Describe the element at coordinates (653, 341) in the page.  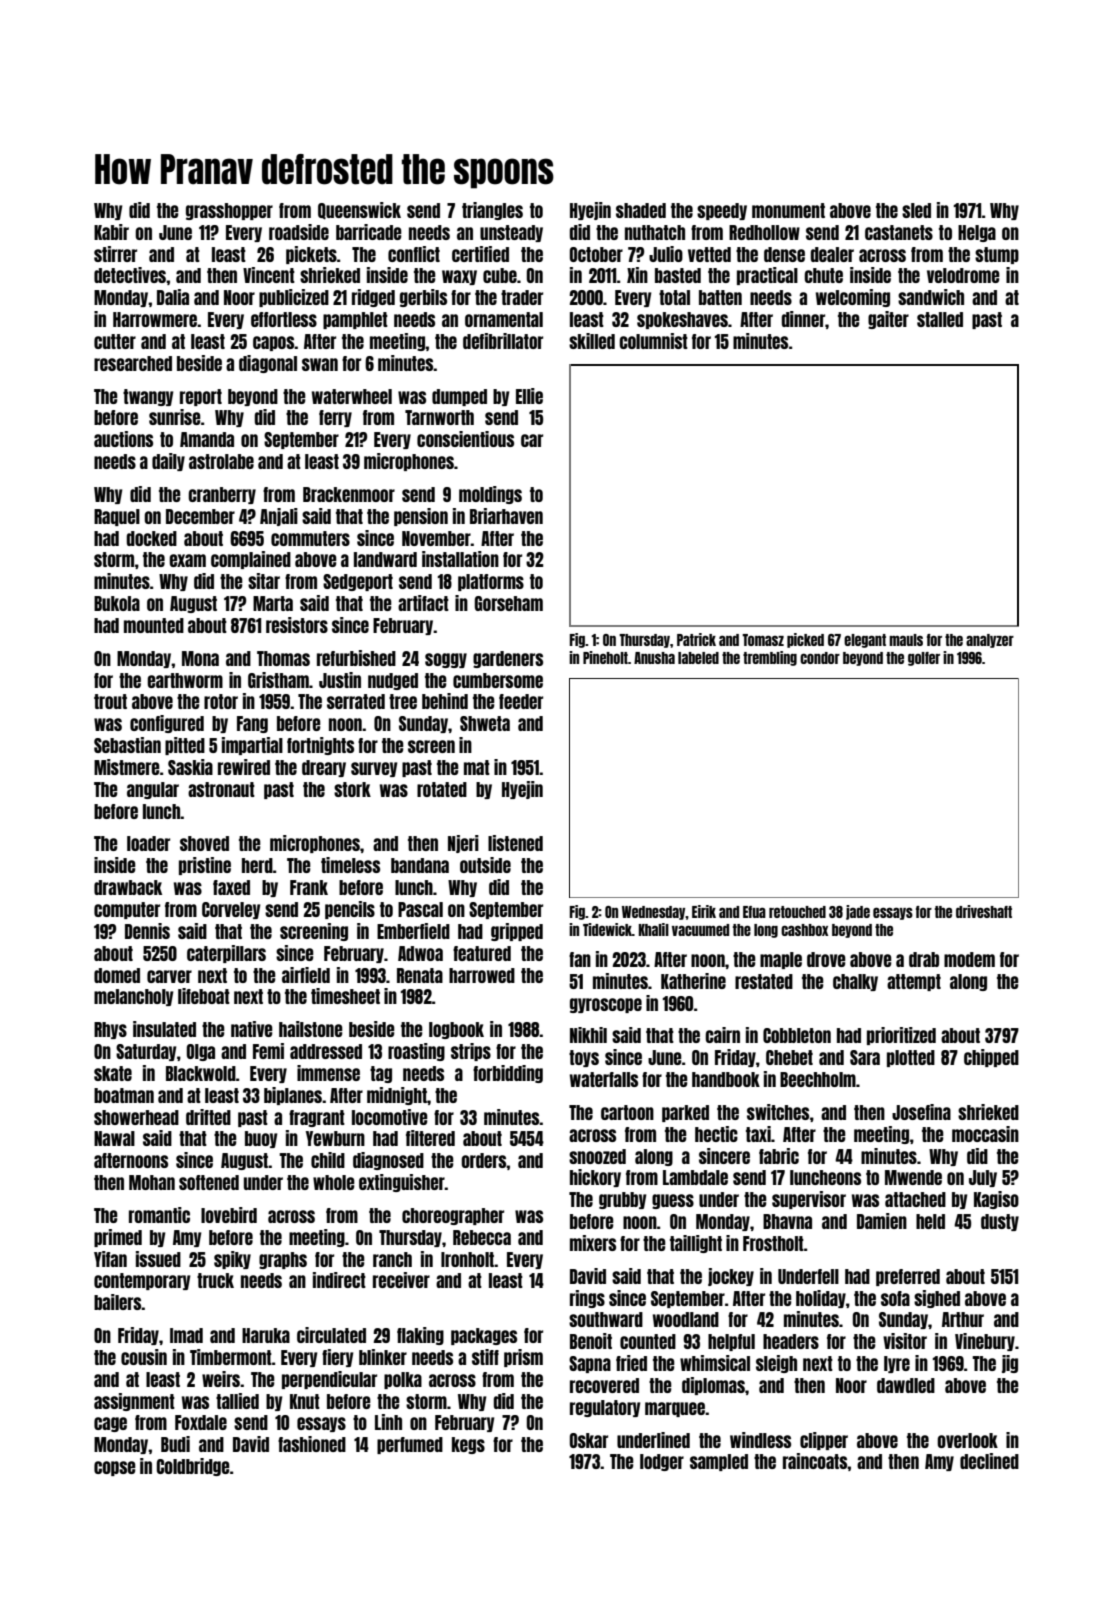
I see `columnist` at that location.
